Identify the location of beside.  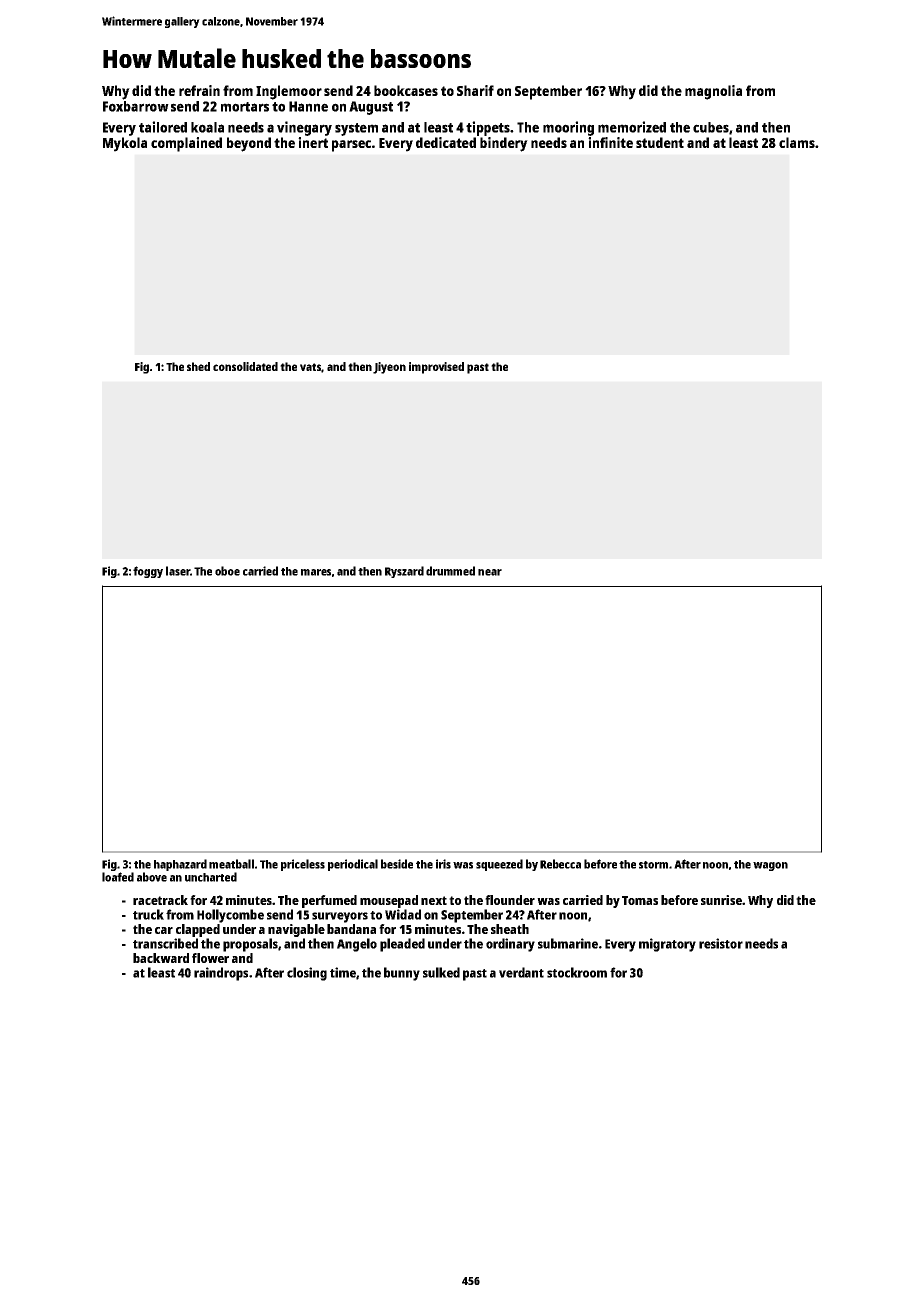
(397, 864).
